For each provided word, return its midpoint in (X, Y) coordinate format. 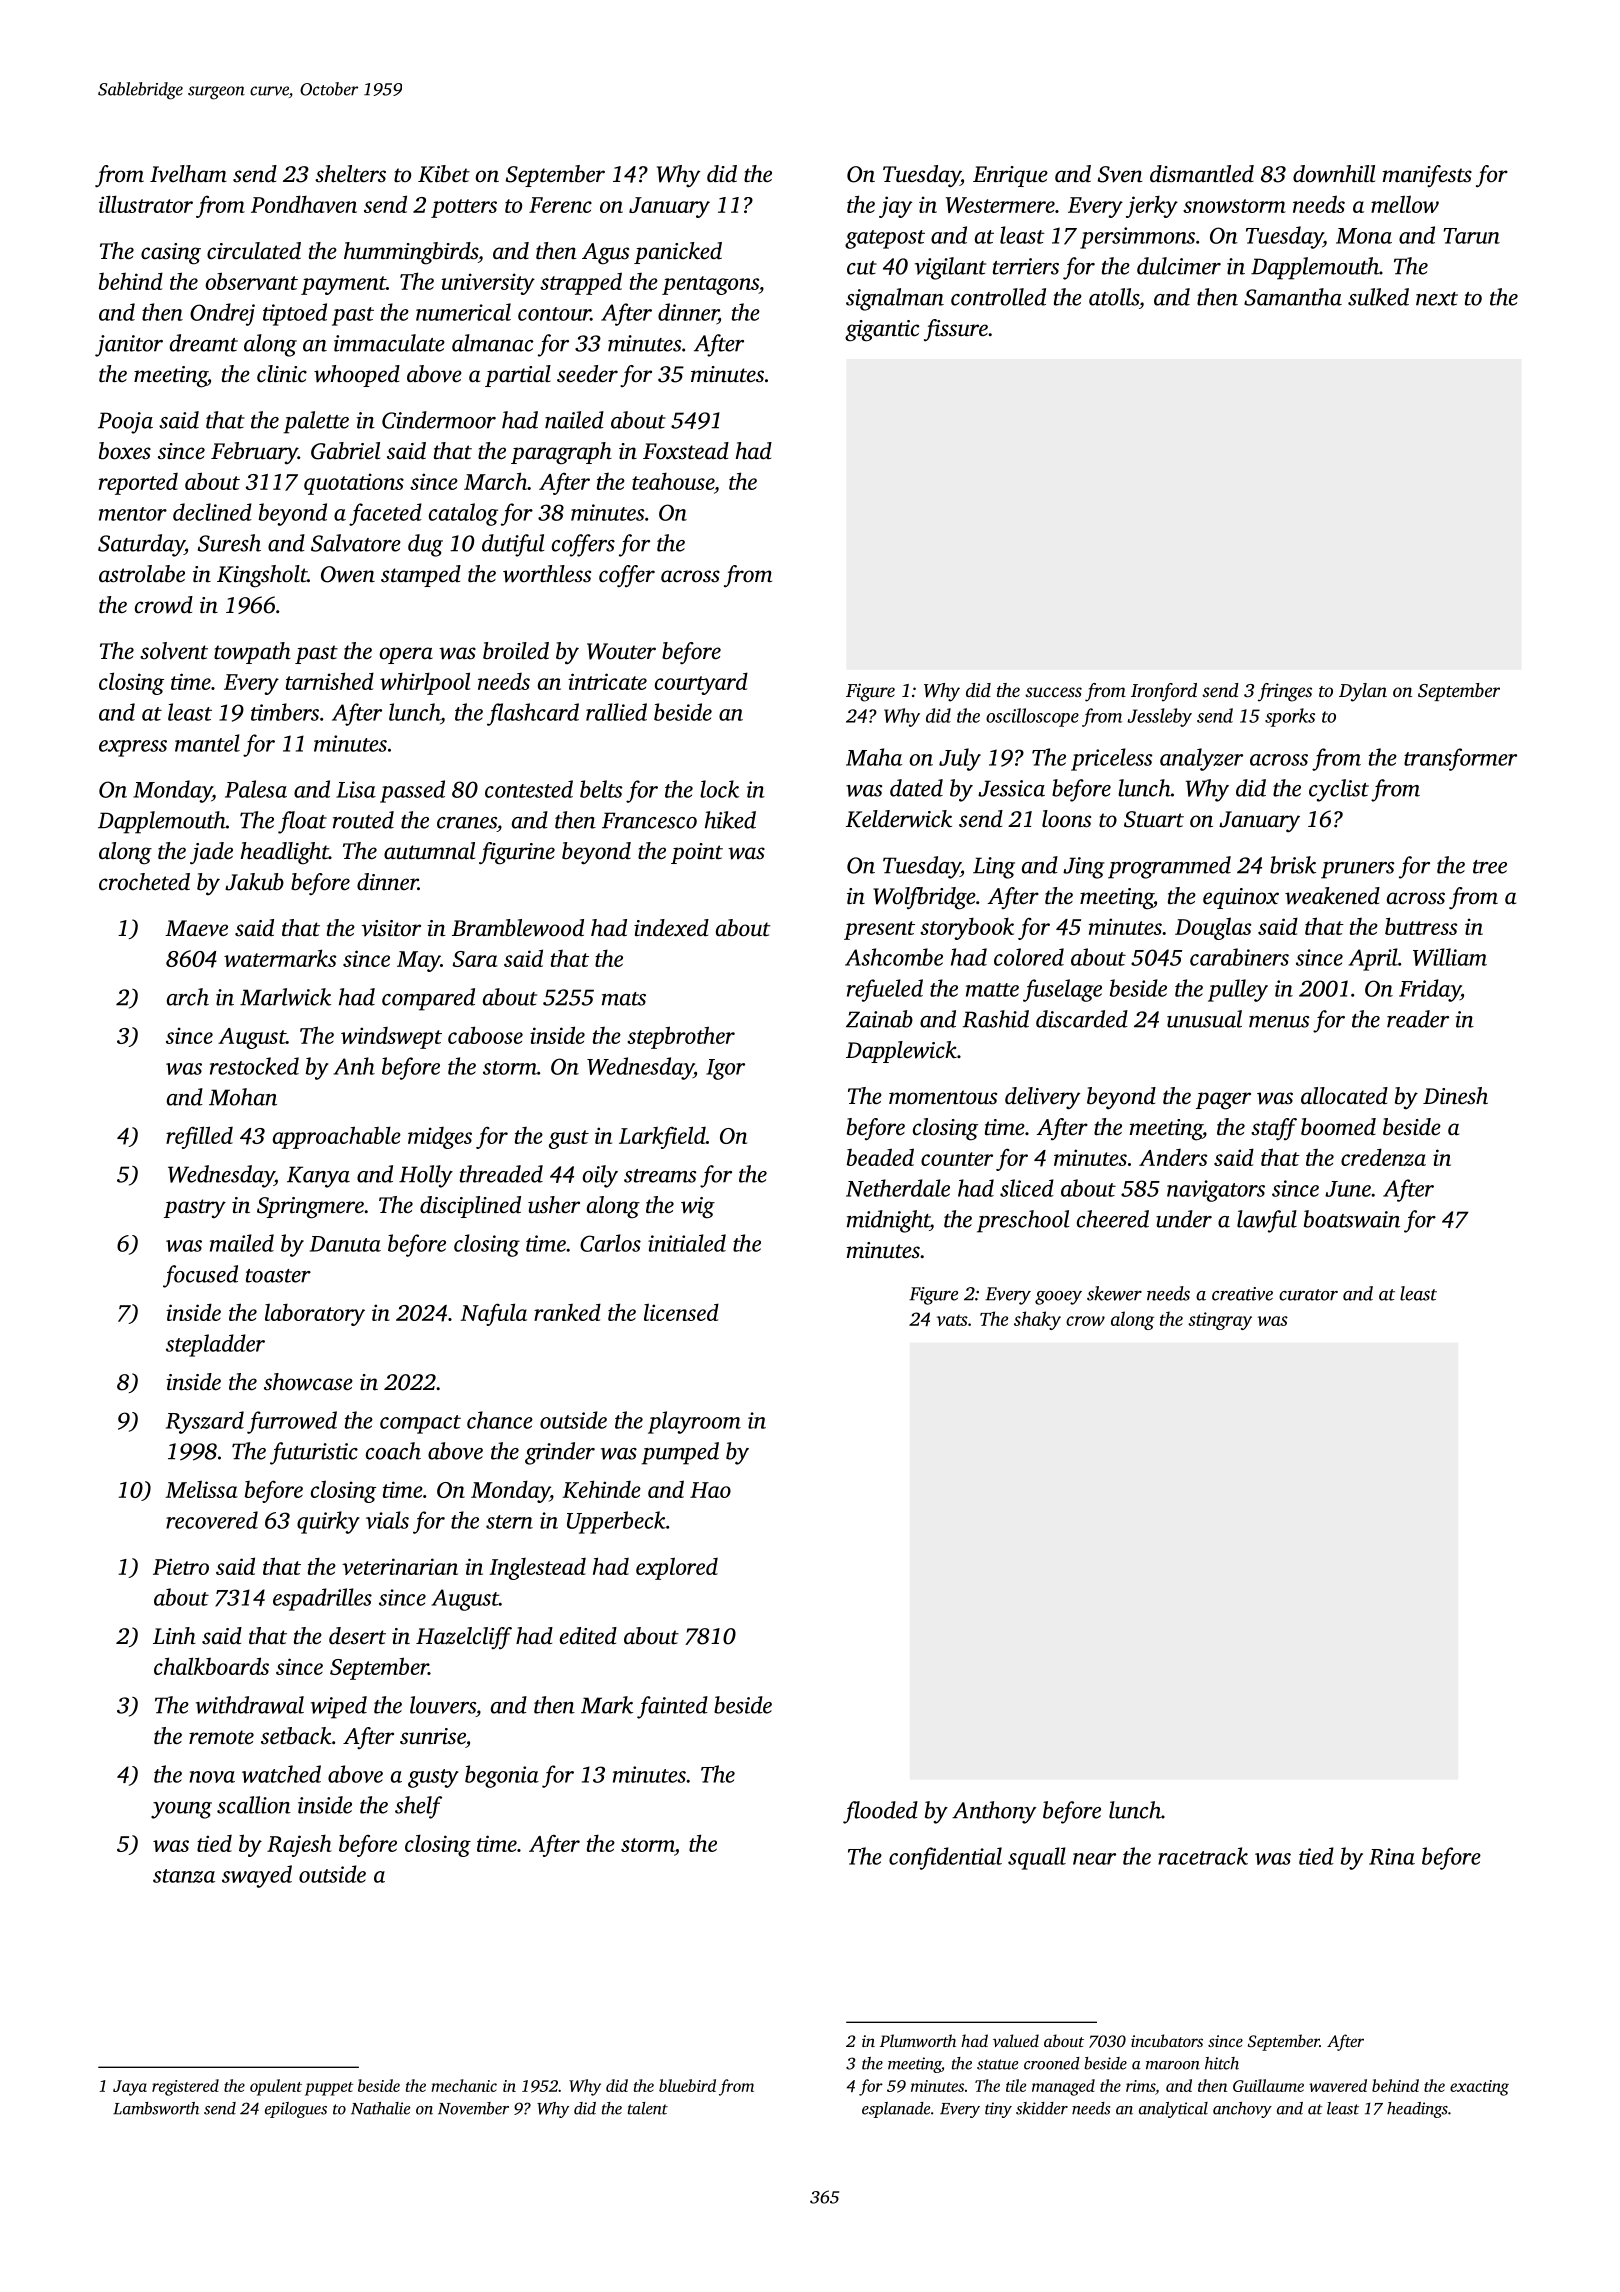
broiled (516, 651)
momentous (943, 1097)
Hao (710, 1490)
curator (1308, 1295)
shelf (418, 1807)
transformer (1460, 759)
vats (952, 1320)
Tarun (1471, 236)
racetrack (1203, 1856)
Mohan (243, 1097)
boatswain (1352, 1219)
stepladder (215, 1345)
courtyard (701, 683)
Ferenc (560, 205)
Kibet (444, 174)
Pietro (181, 1566)
